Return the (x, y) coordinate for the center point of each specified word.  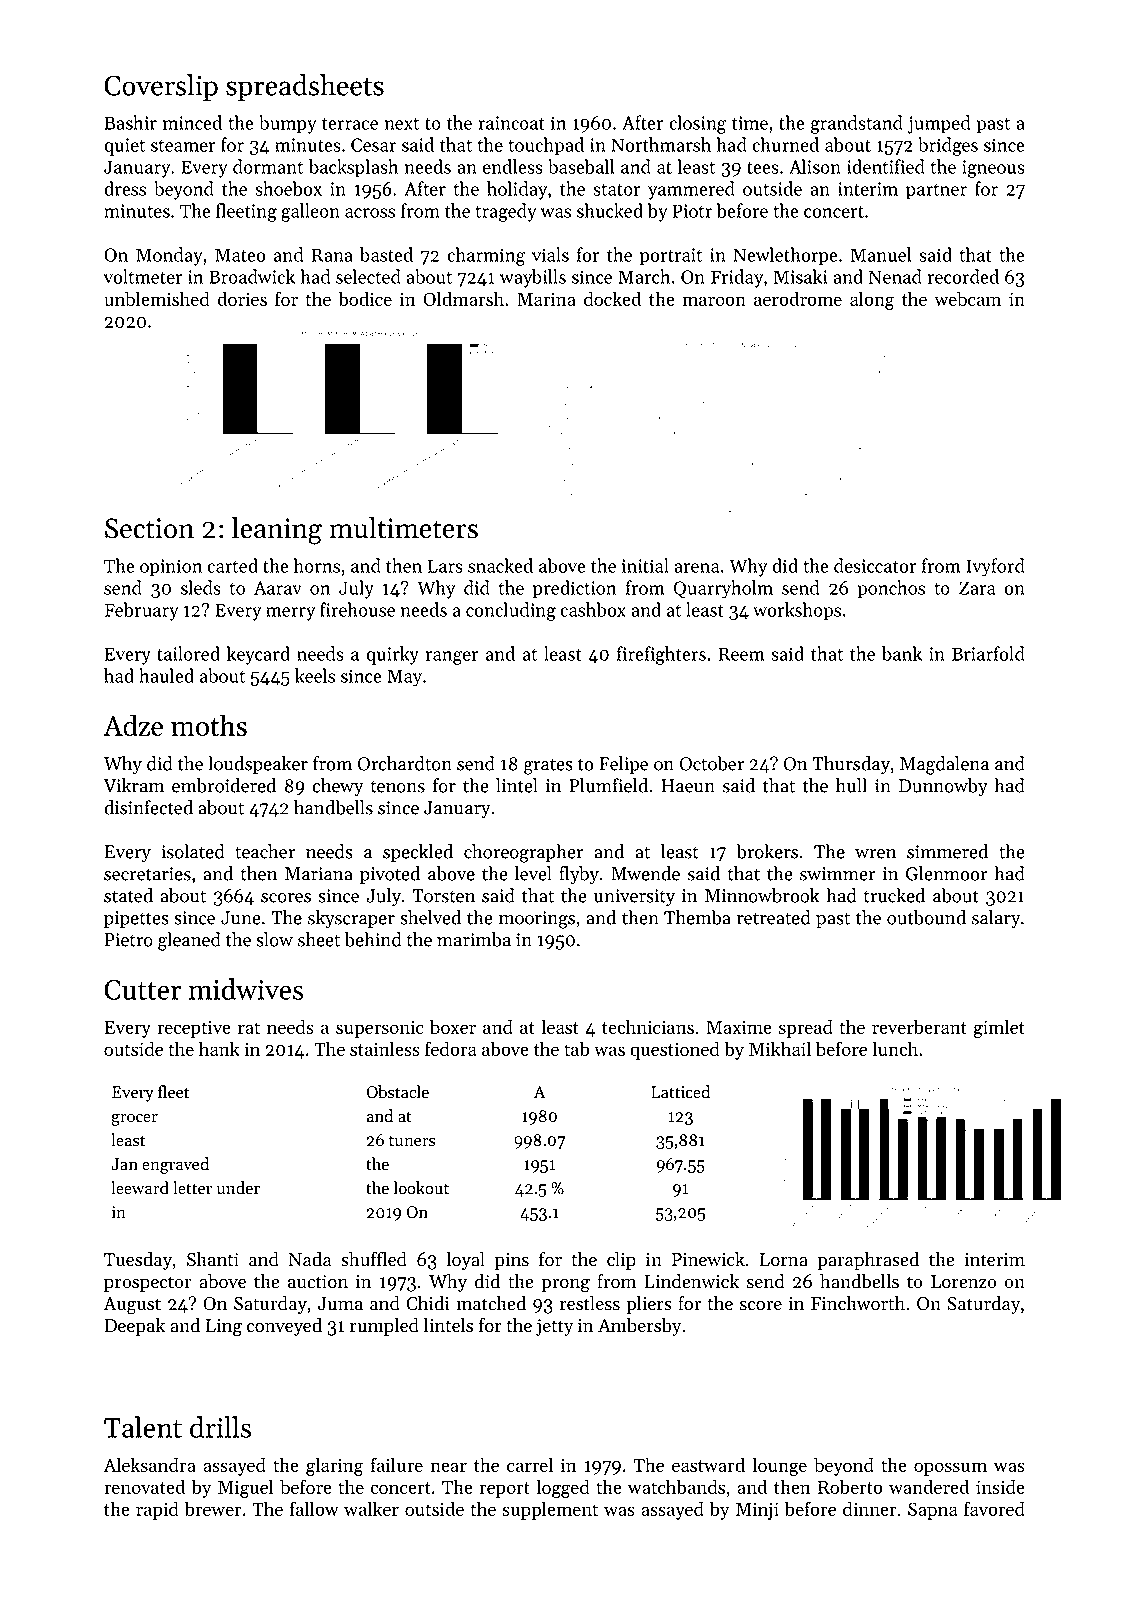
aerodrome (798, 298)
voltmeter (143, 276)
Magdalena (944, 765)
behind (373, 939)
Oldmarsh (463, 298)
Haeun (688, 786)
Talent (143, 1427)
